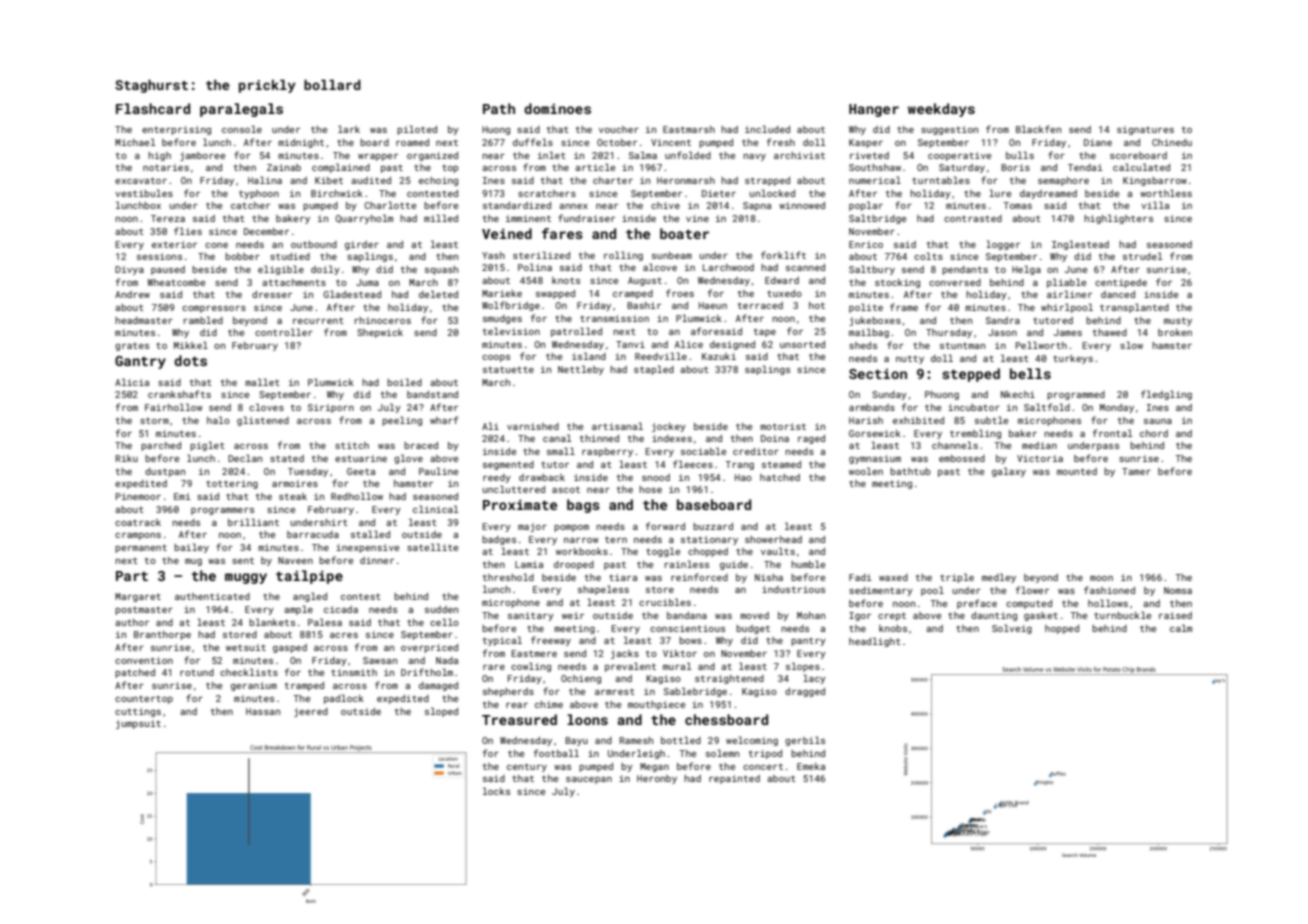 The height and width of the screenshot is (924, 1308). Describe the element at coordinates (630, 344) in the screenshot. I see `Tanvi` at that location.
